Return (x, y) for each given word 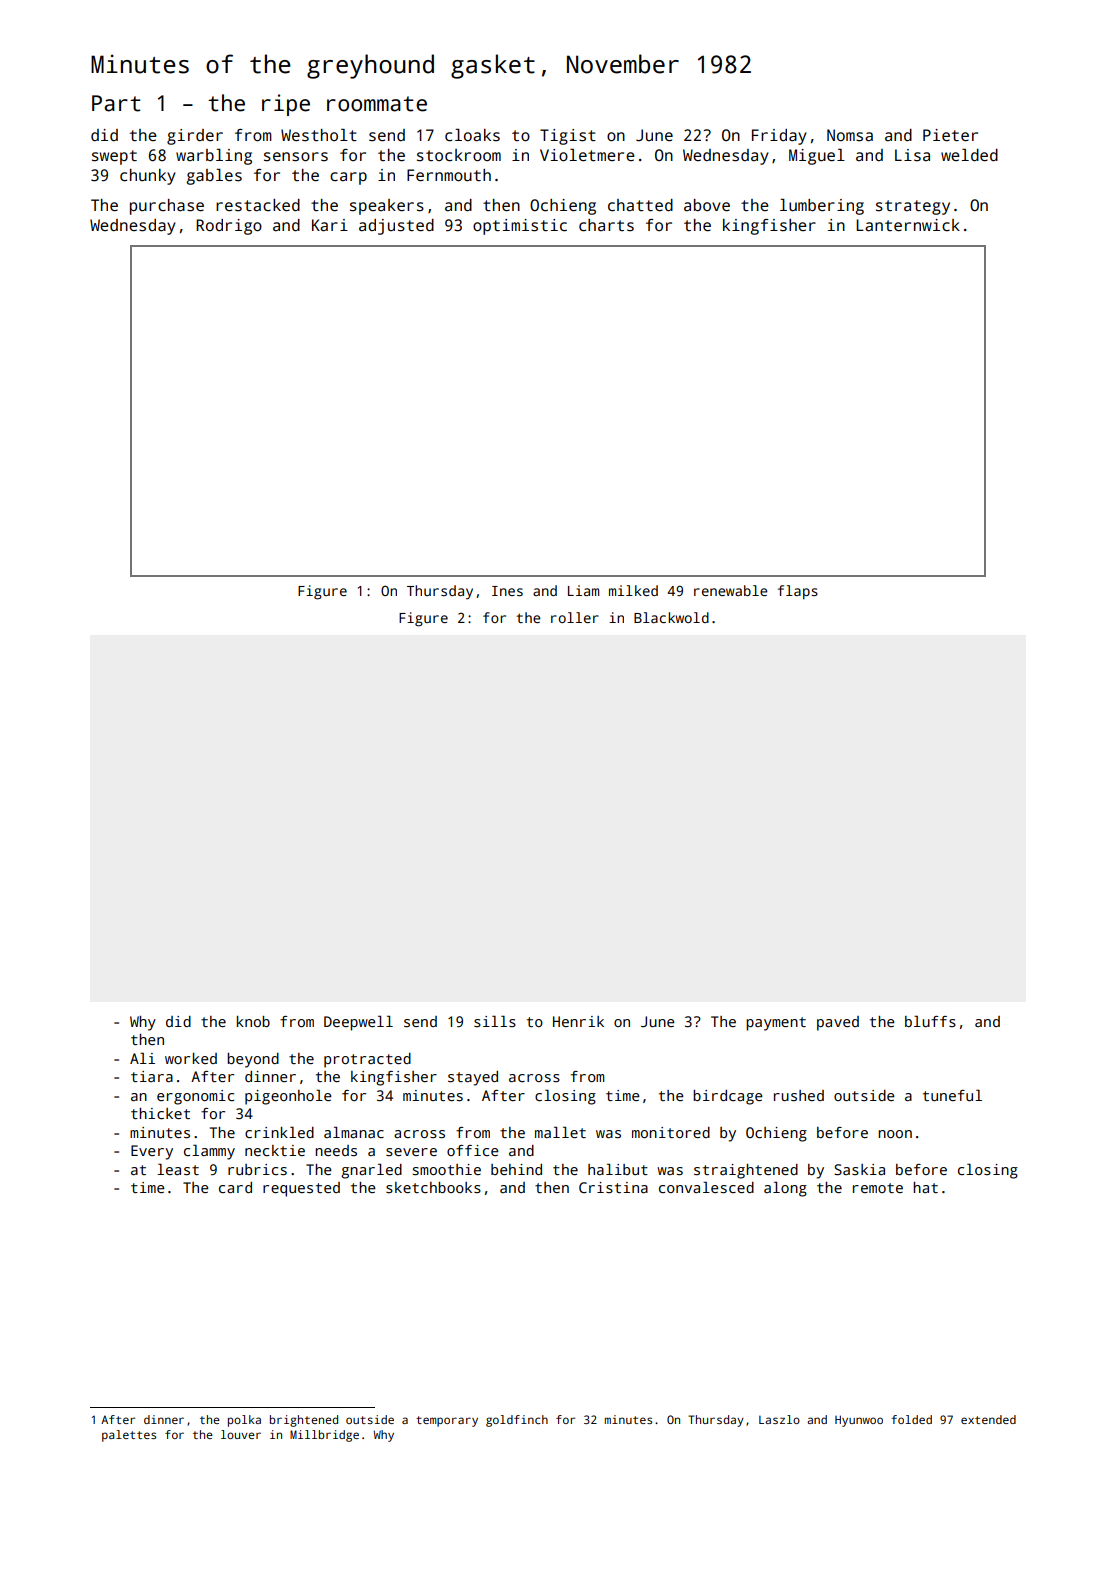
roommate (377, 104)
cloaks (472, 135)
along (785, 1189)
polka (244, 1421)
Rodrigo (229, 227)
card (235, 1187)
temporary (447, 1421)
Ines (507, 591)
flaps (798, 592)
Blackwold (671, 617)
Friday (779, 137)
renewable (730, 590)
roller (575, 617)
